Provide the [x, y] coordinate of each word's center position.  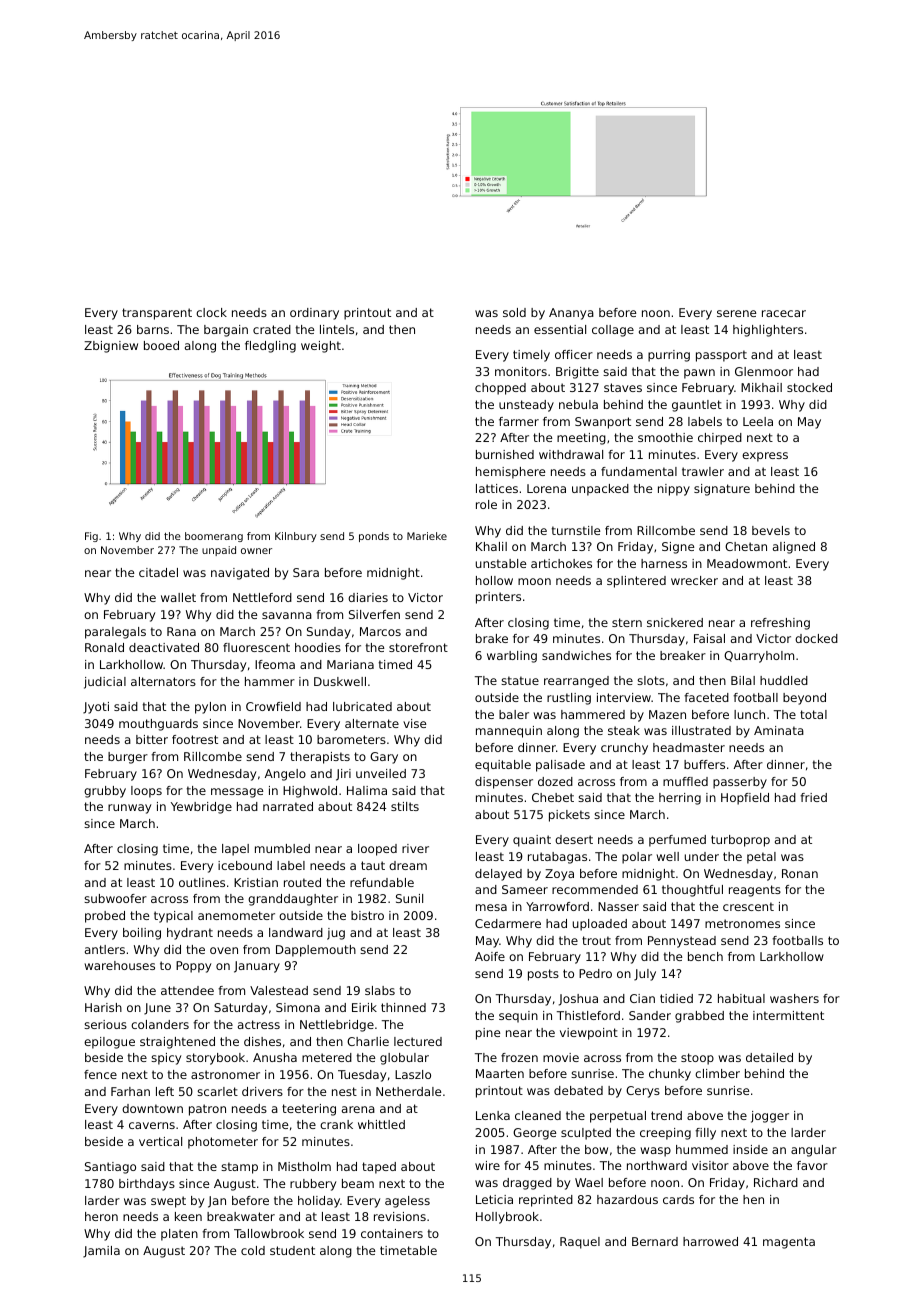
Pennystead [682, 942]
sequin [518, 1017]
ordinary [314, 314]
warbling [512, 657]
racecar [784, 313]
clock [211, 312]
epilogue [109, 1043]
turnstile [576, 530]
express [765, 457]
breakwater [241, 1216]
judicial [105, 683]
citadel [158, 572]
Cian [642, 998]
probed [105, 917]
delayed [498, 875]
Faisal [709, 638]
